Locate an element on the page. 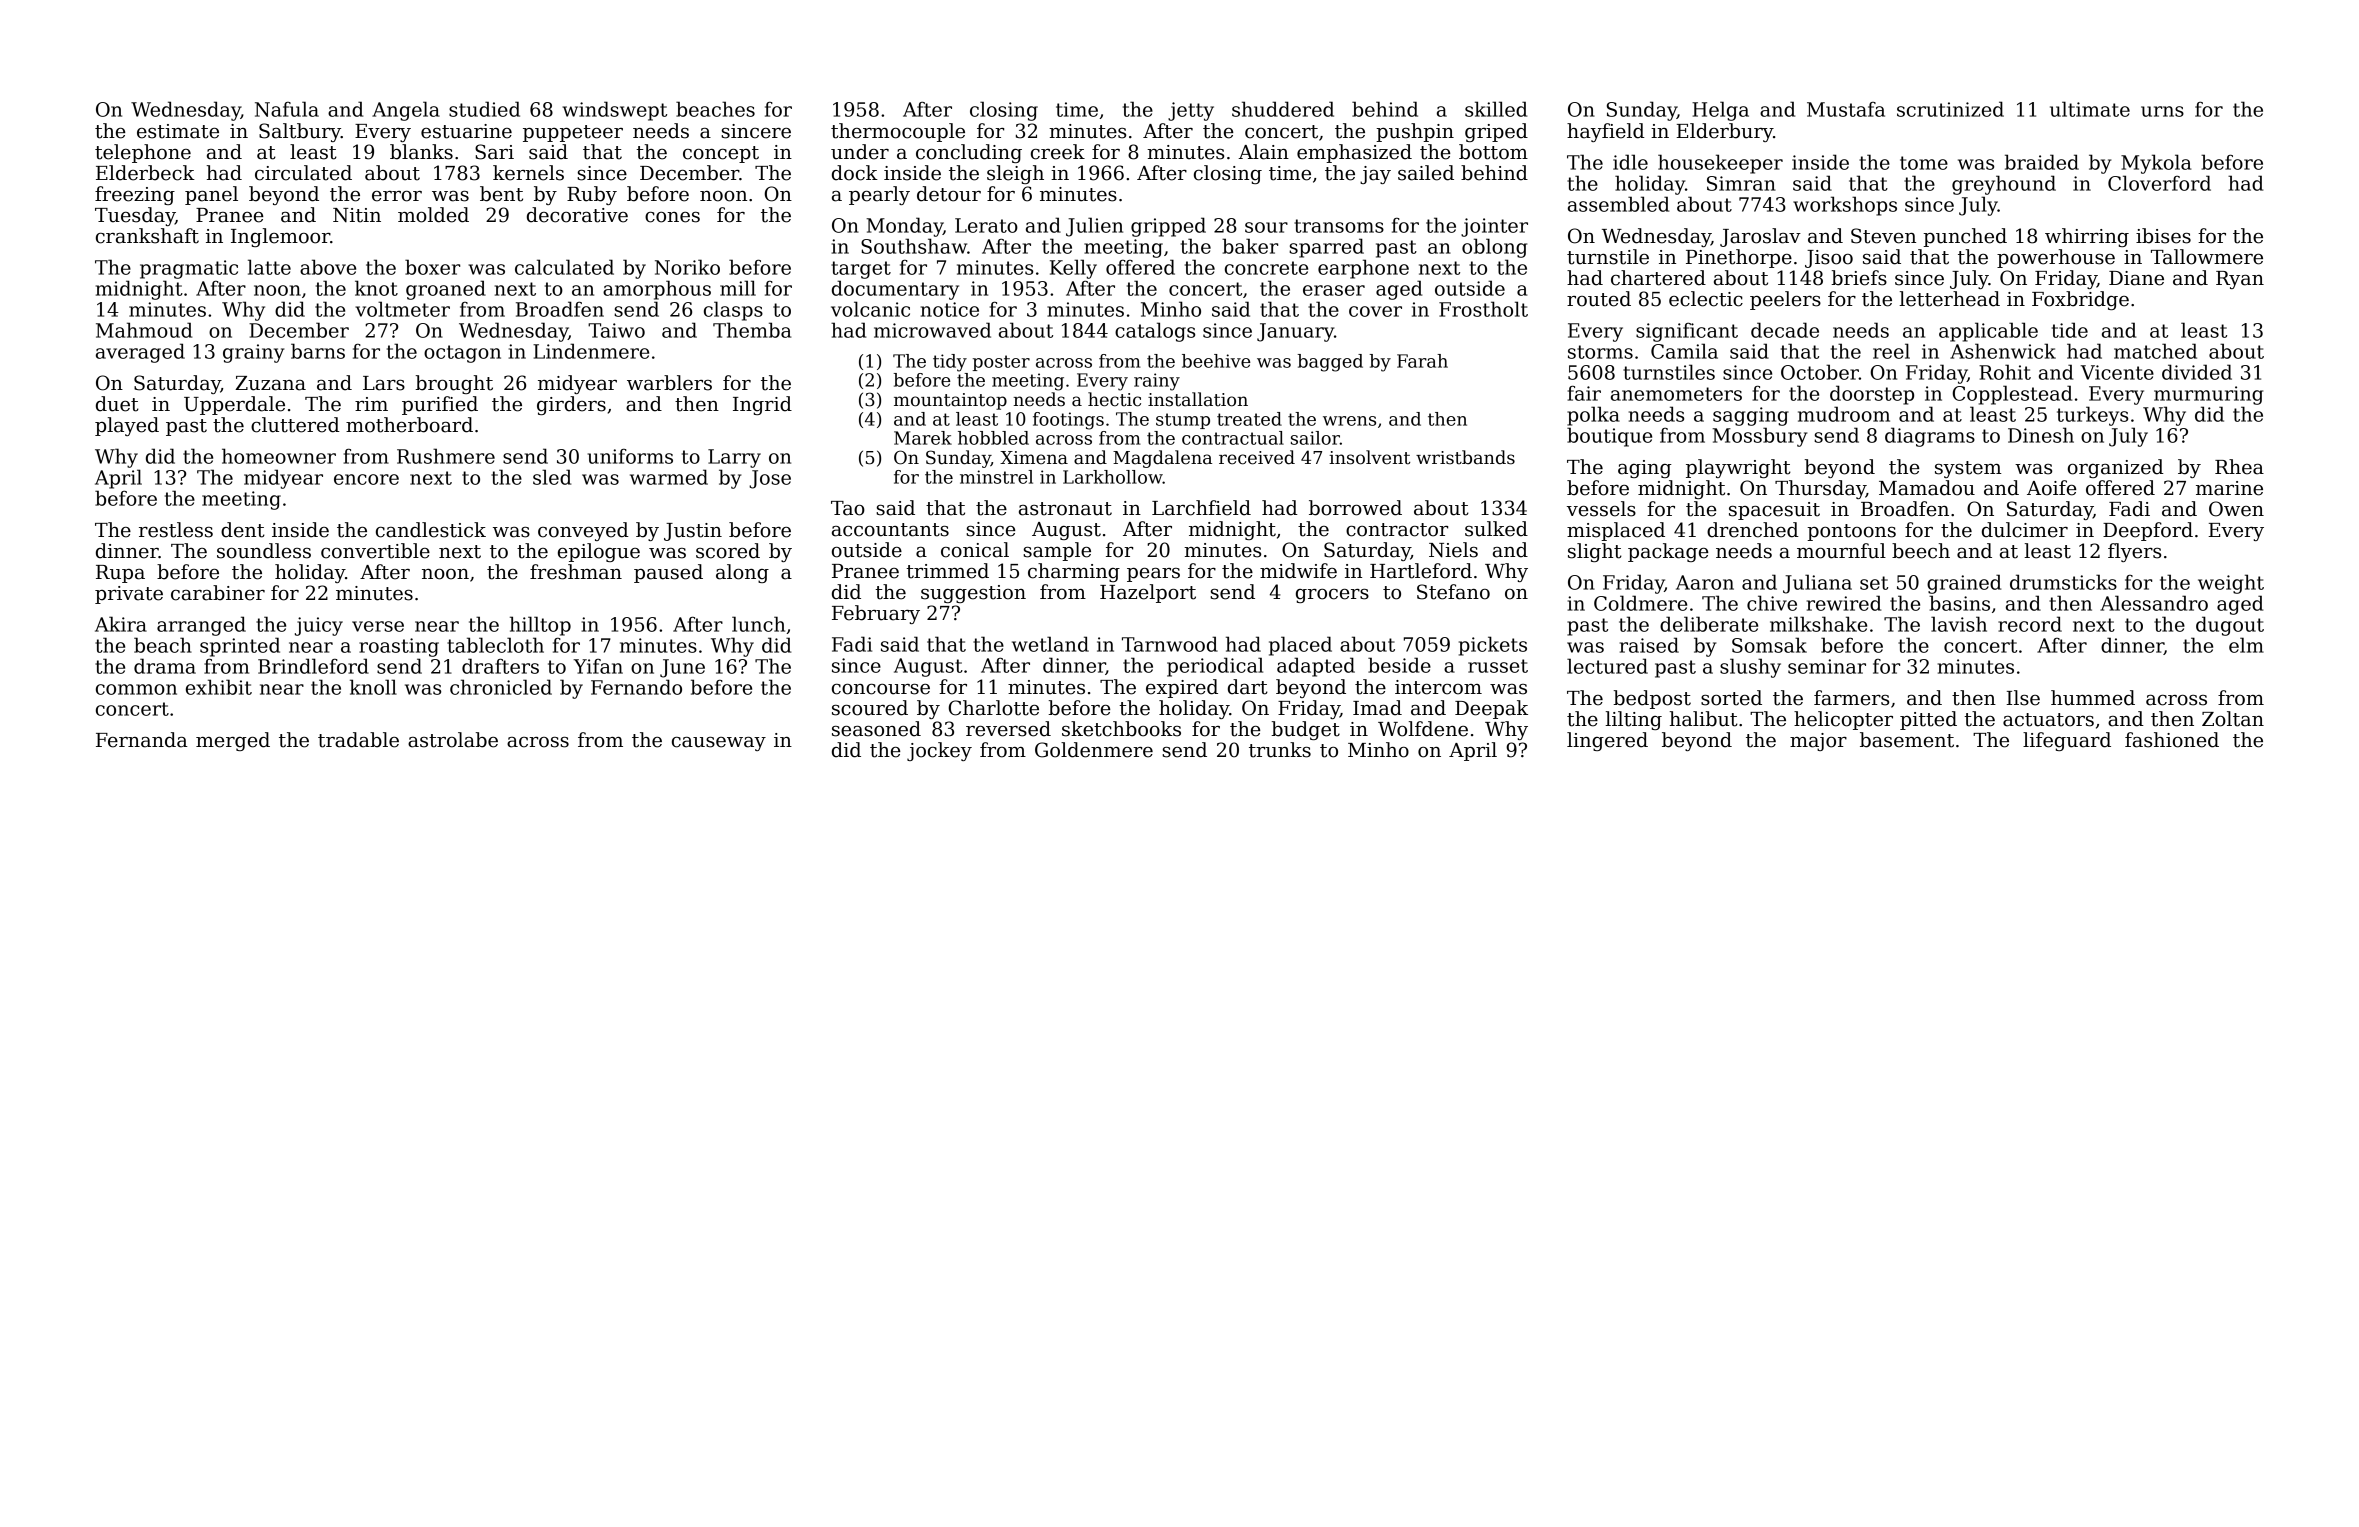  ultimate is located at coordinates (2090, 109).
